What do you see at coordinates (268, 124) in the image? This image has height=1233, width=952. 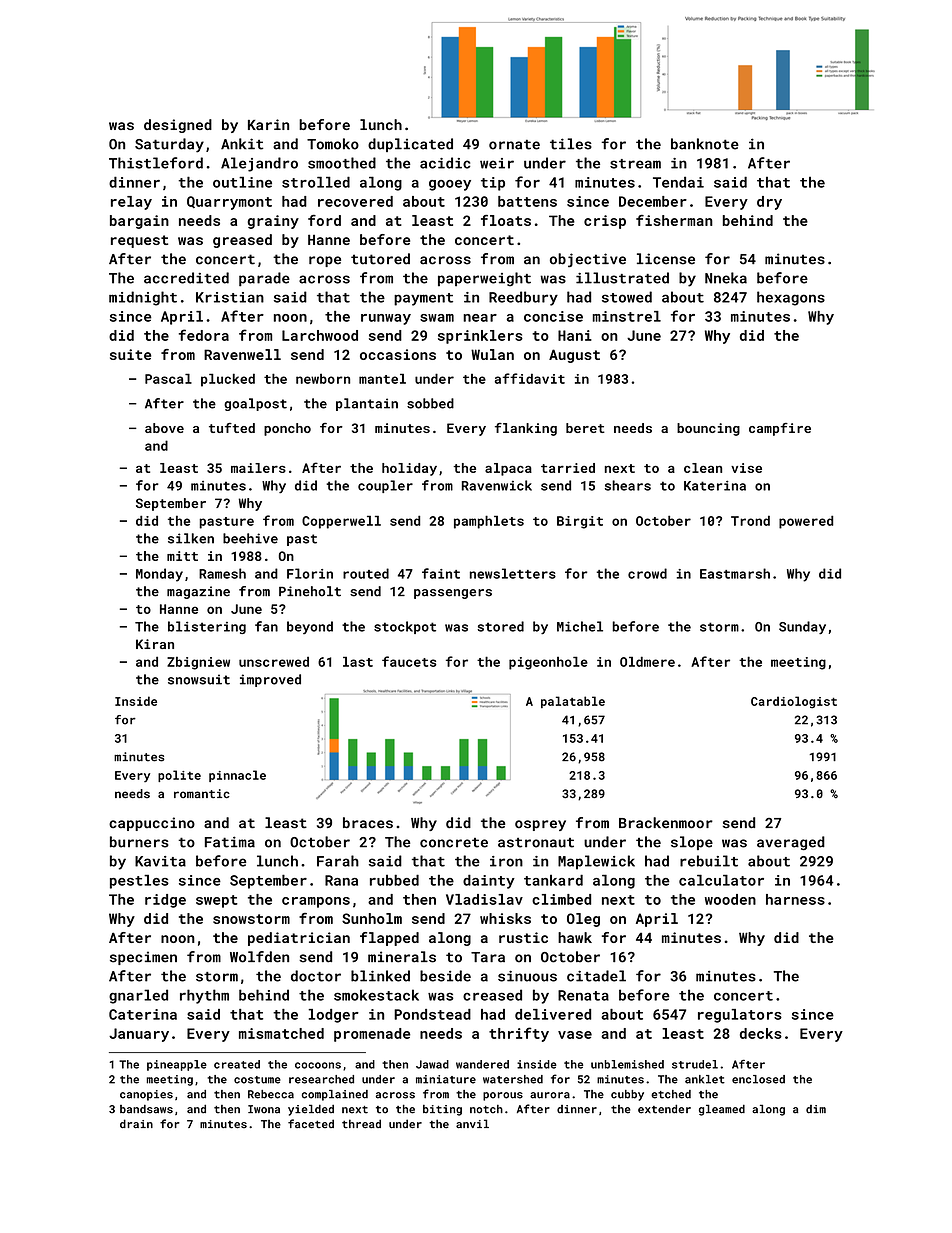 I see `Karin` at bounding box center [268, 124].
